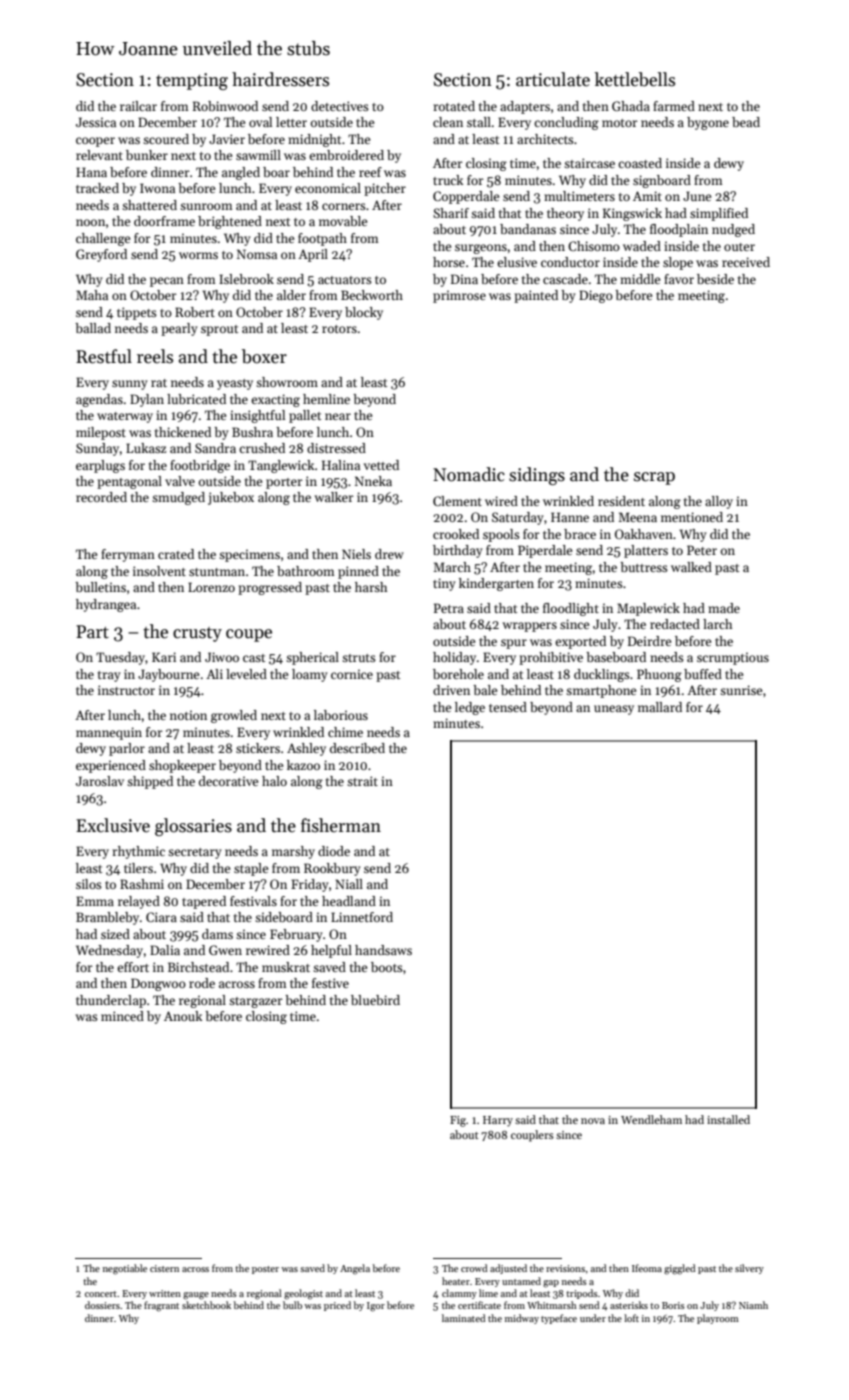 The image size is (849, 1400). I want to click on negotiable, so click(125, 1269).
